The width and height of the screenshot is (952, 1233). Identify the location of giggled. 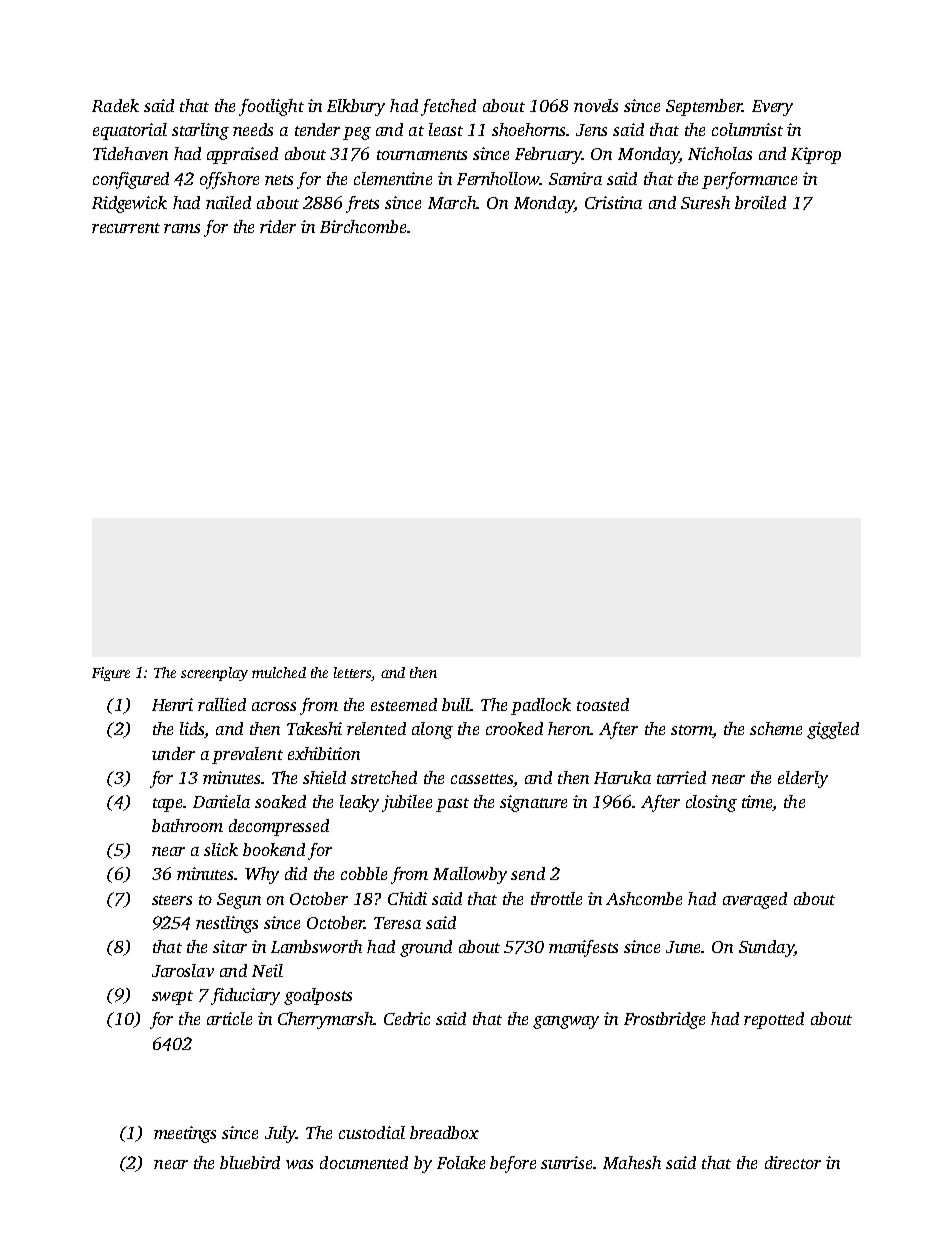
(833, 730).
